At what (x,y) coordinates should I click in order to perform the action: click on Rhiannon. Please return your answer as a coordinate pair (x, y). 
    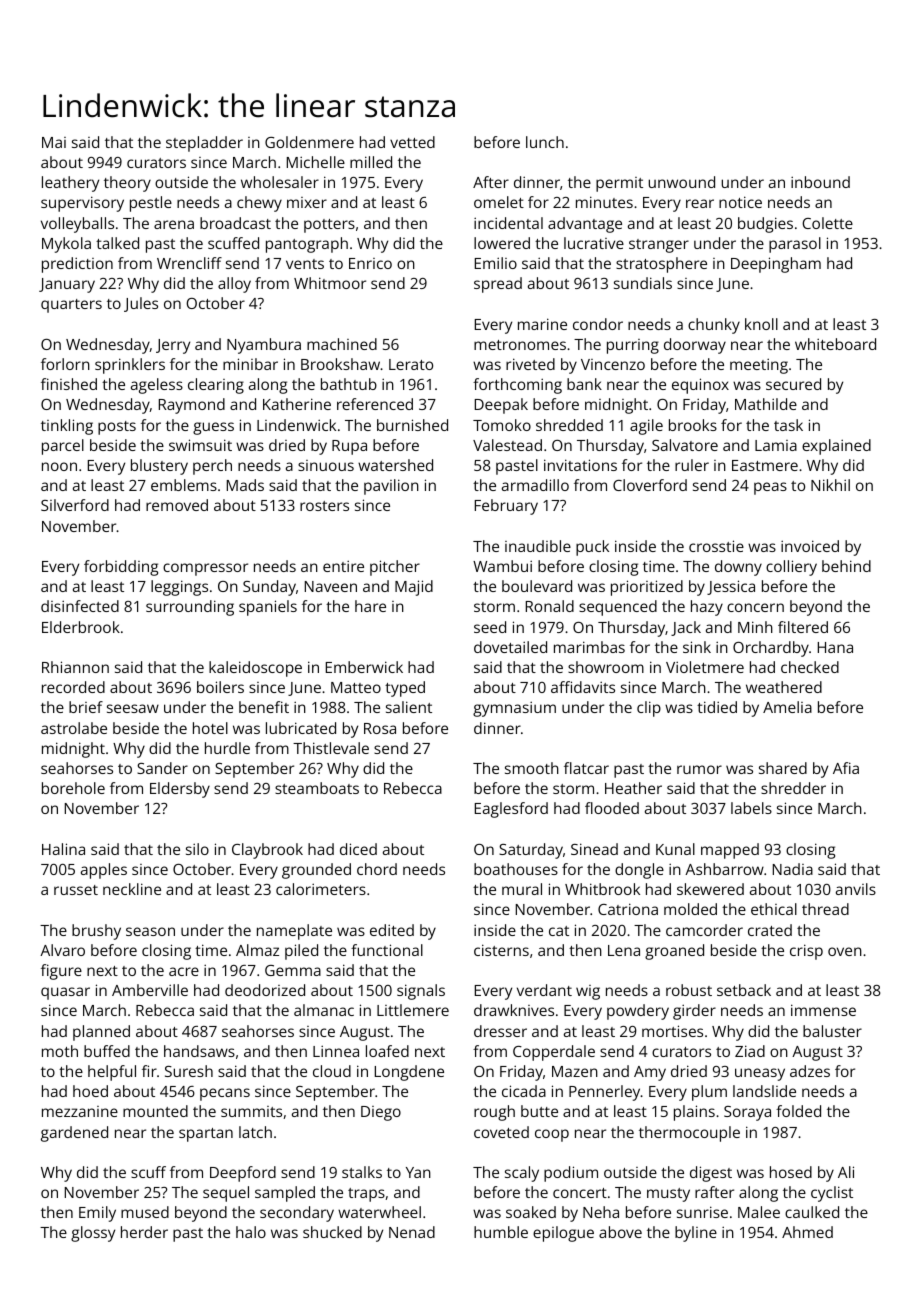
    Looking at the image, I should click on (75, 667).
